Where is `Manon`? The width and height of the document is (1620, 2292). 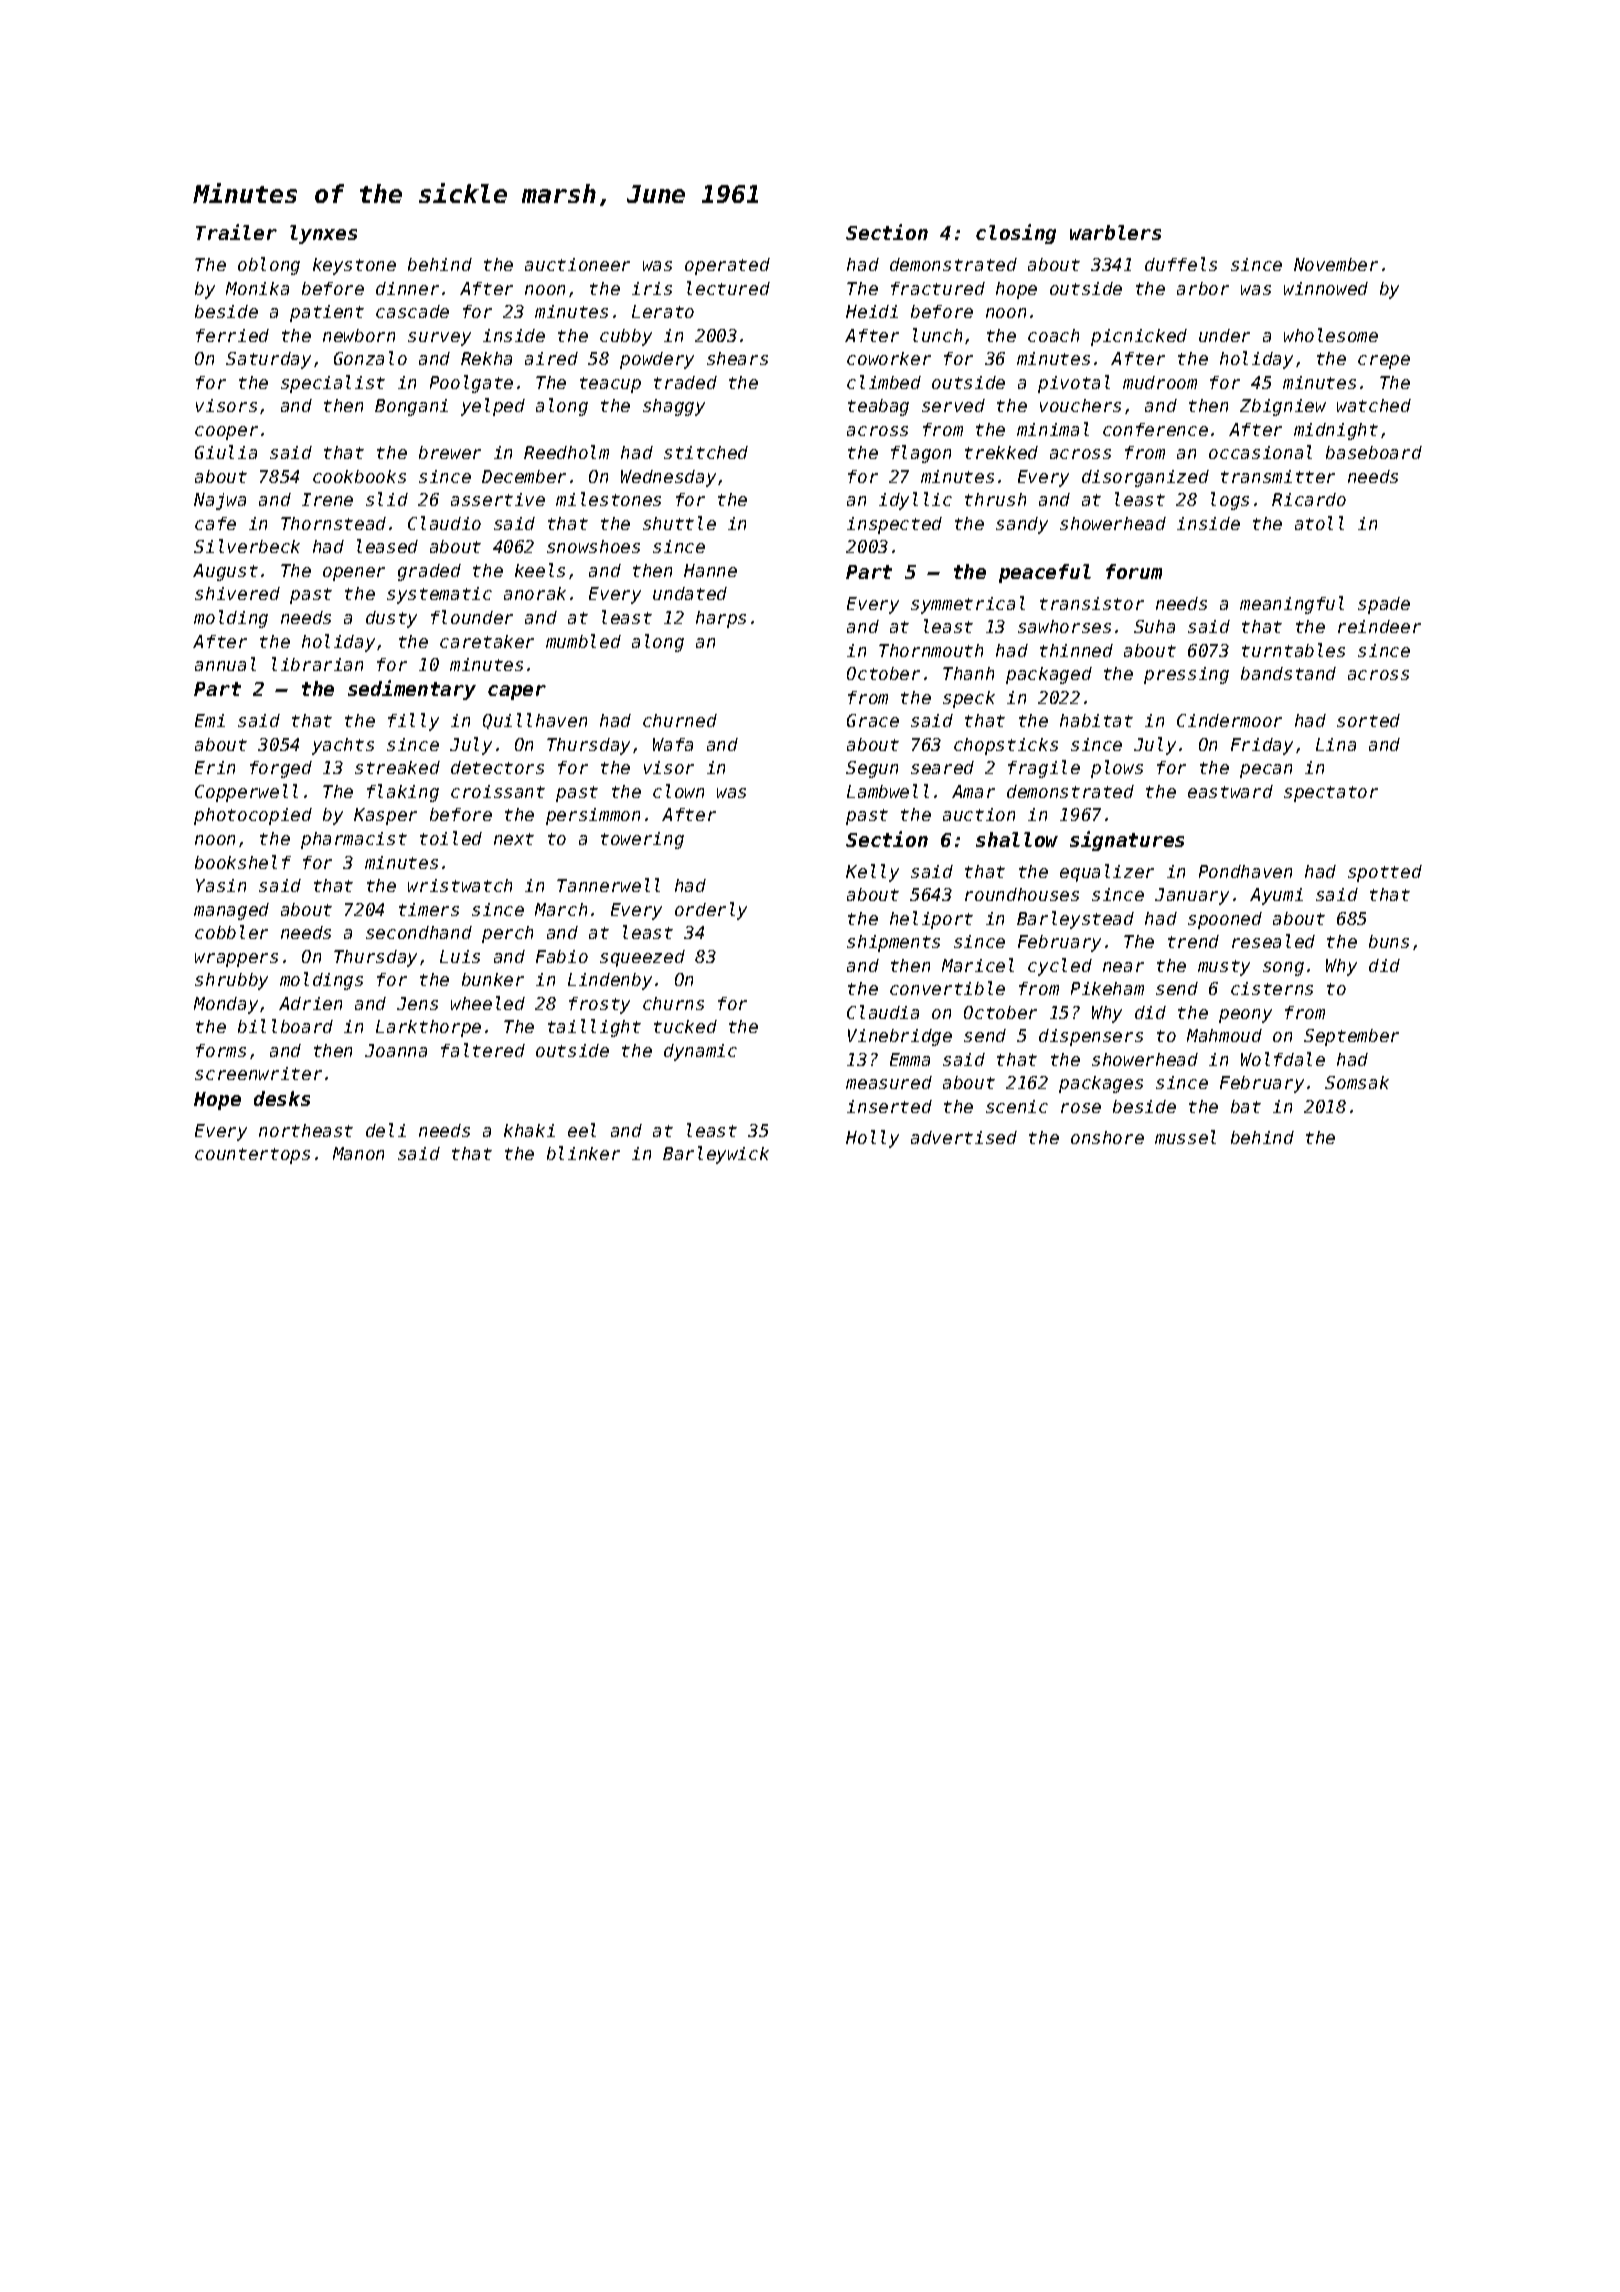
Manon is located at coordinates (358, 1153).
